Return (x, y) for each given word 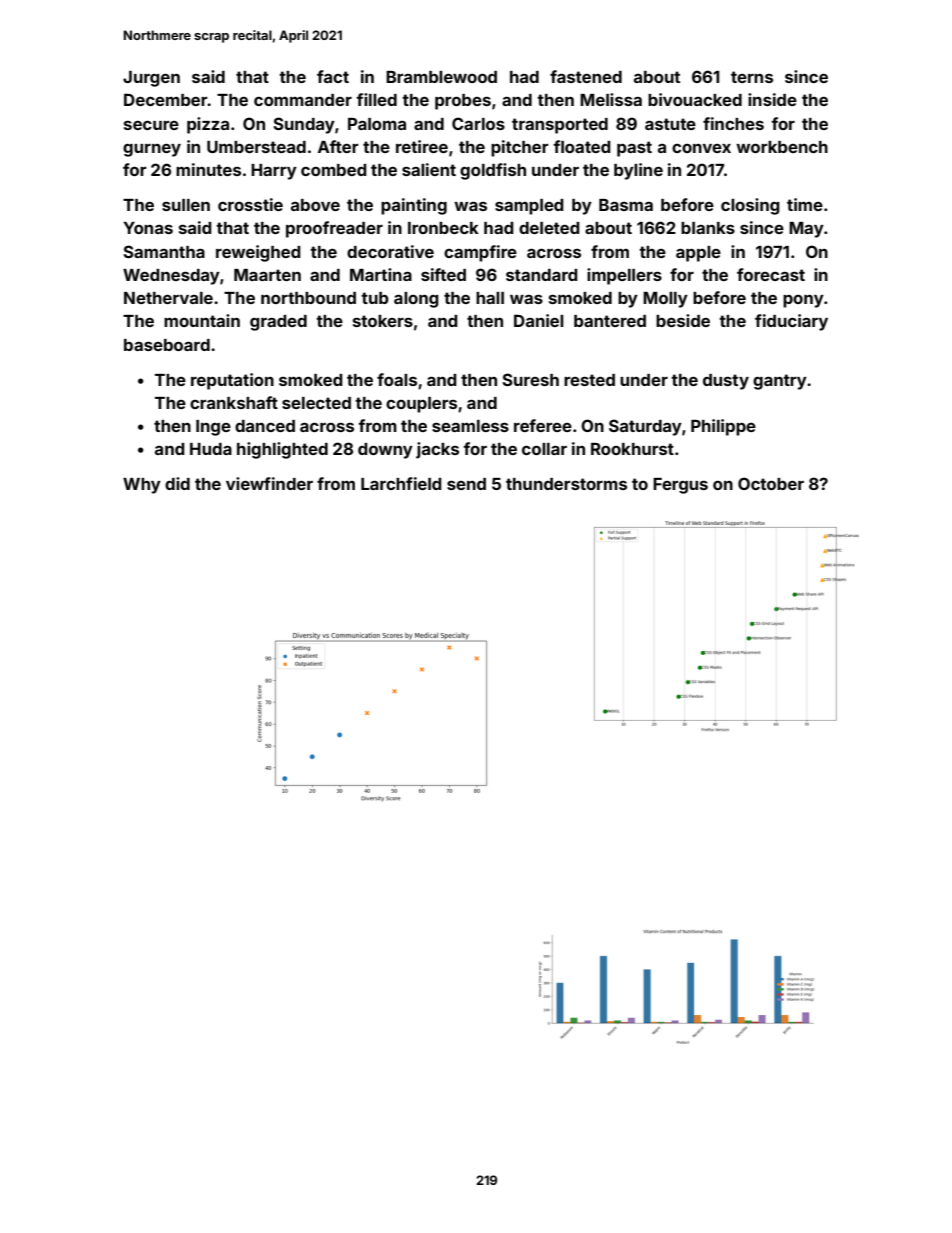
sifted (443, 274)
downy (385, 451)
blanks (708, 228)
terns (752, 77)
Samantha (164, 251)
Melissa (611, 99)
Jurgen (151, 79)
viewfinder (269, 483)
